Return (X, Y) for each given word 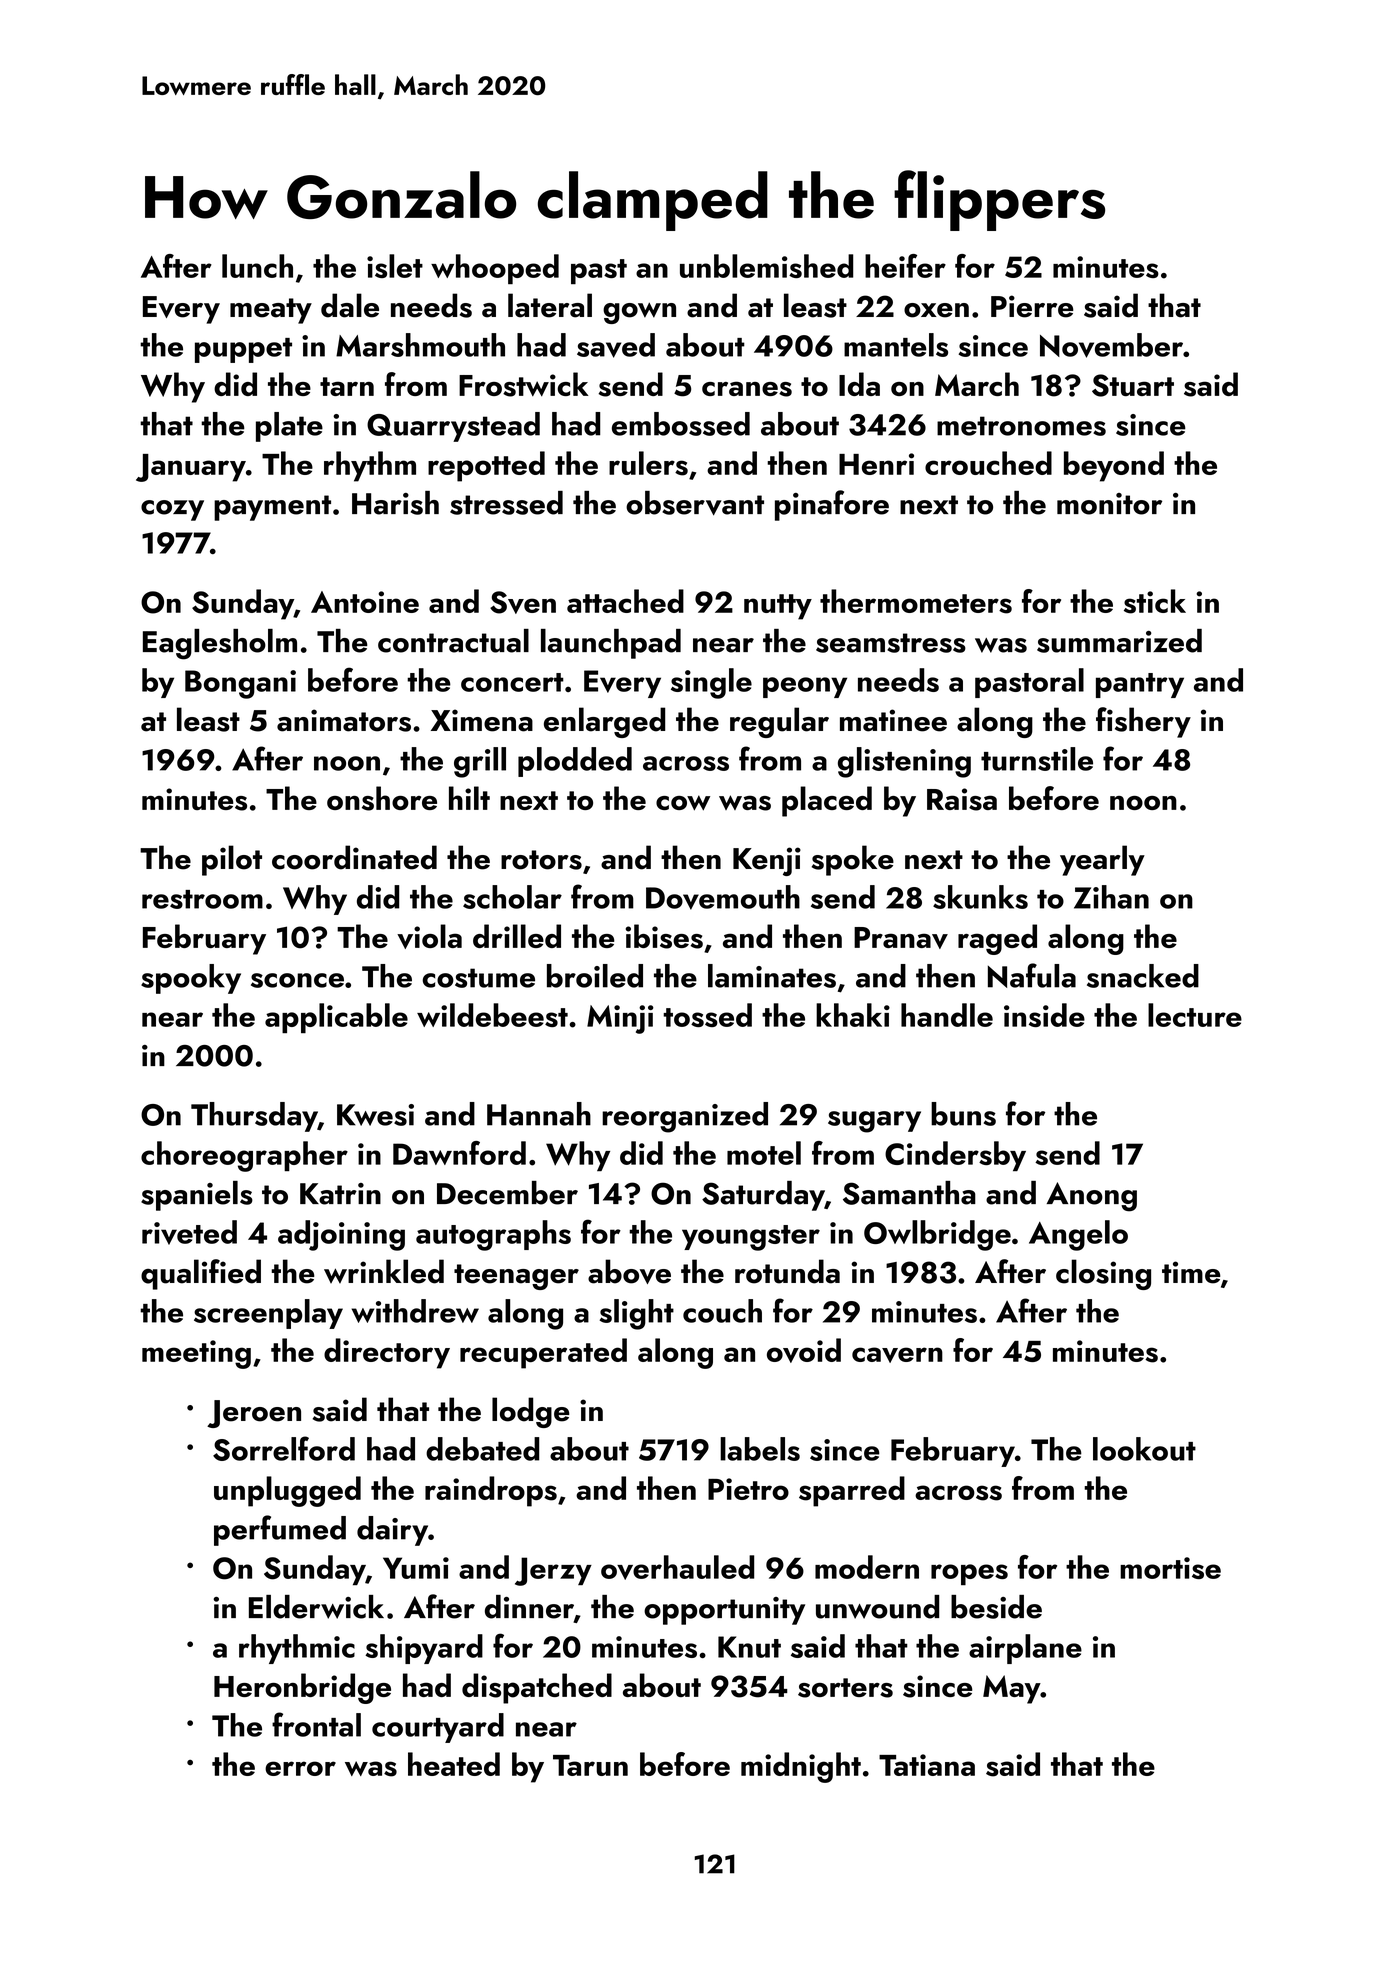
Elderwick (316, 1607)
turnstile (1037, 759)
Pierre (1032, 306)
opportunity (724, 1611)
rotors (541, 860)
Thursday (254, 1117)
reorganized (685, 1117)
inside (1044, 1015)
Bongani (240, 684)
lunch (257, 266)
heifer (905, 266)
